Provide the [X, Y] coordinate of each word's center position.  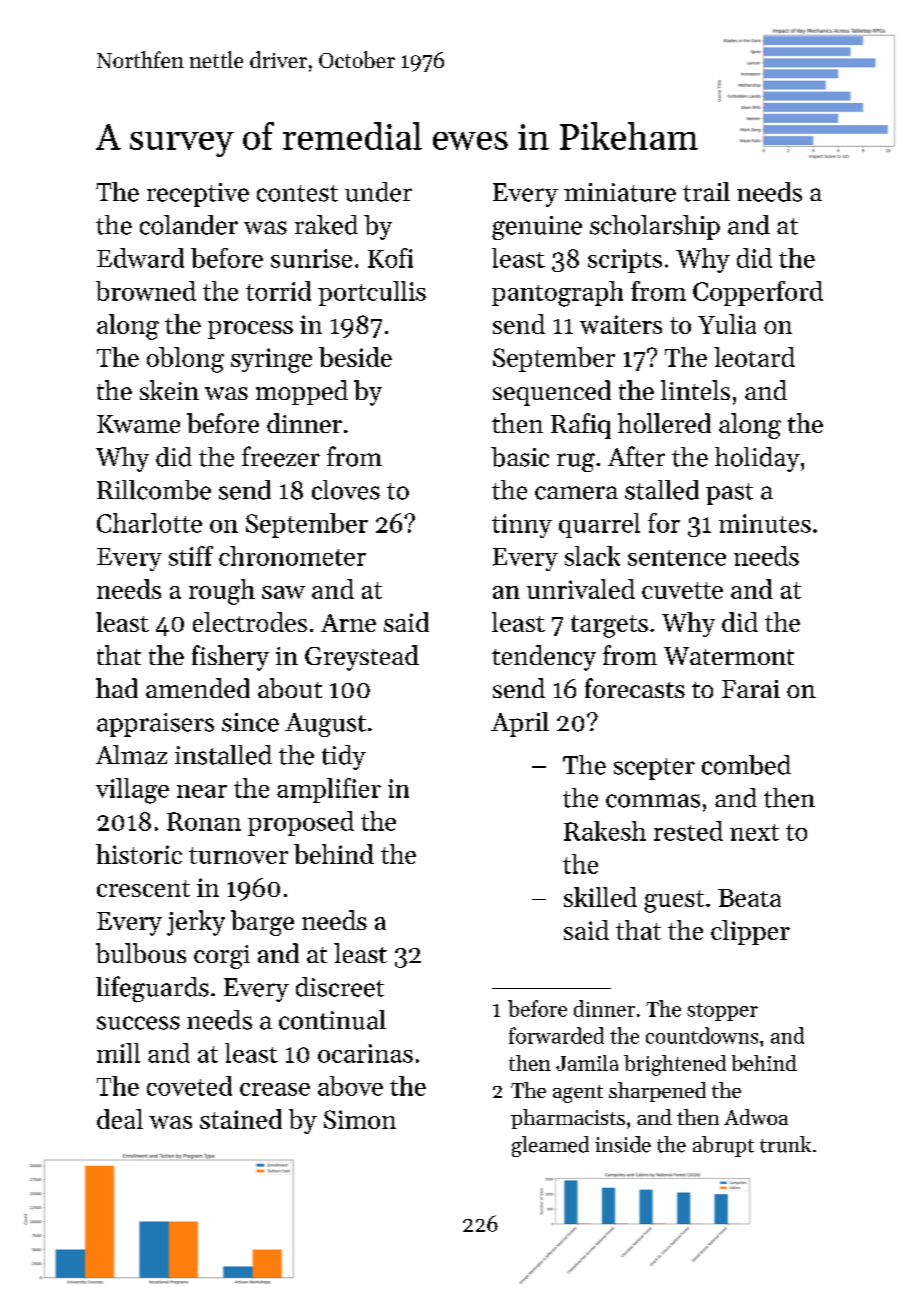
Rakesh [605, 831]
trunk [785, 1144]
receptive [198, 195]
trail [706, 192]
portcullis [372, 293]
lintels [695, 390]
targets [609, 626]
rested [688, 831]
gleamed [550, 1146]
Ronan [204, 821]
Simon [360, 1119]
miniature [620, 192]
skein [169, 390]
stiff [191, 556]
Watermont [729, 656]
